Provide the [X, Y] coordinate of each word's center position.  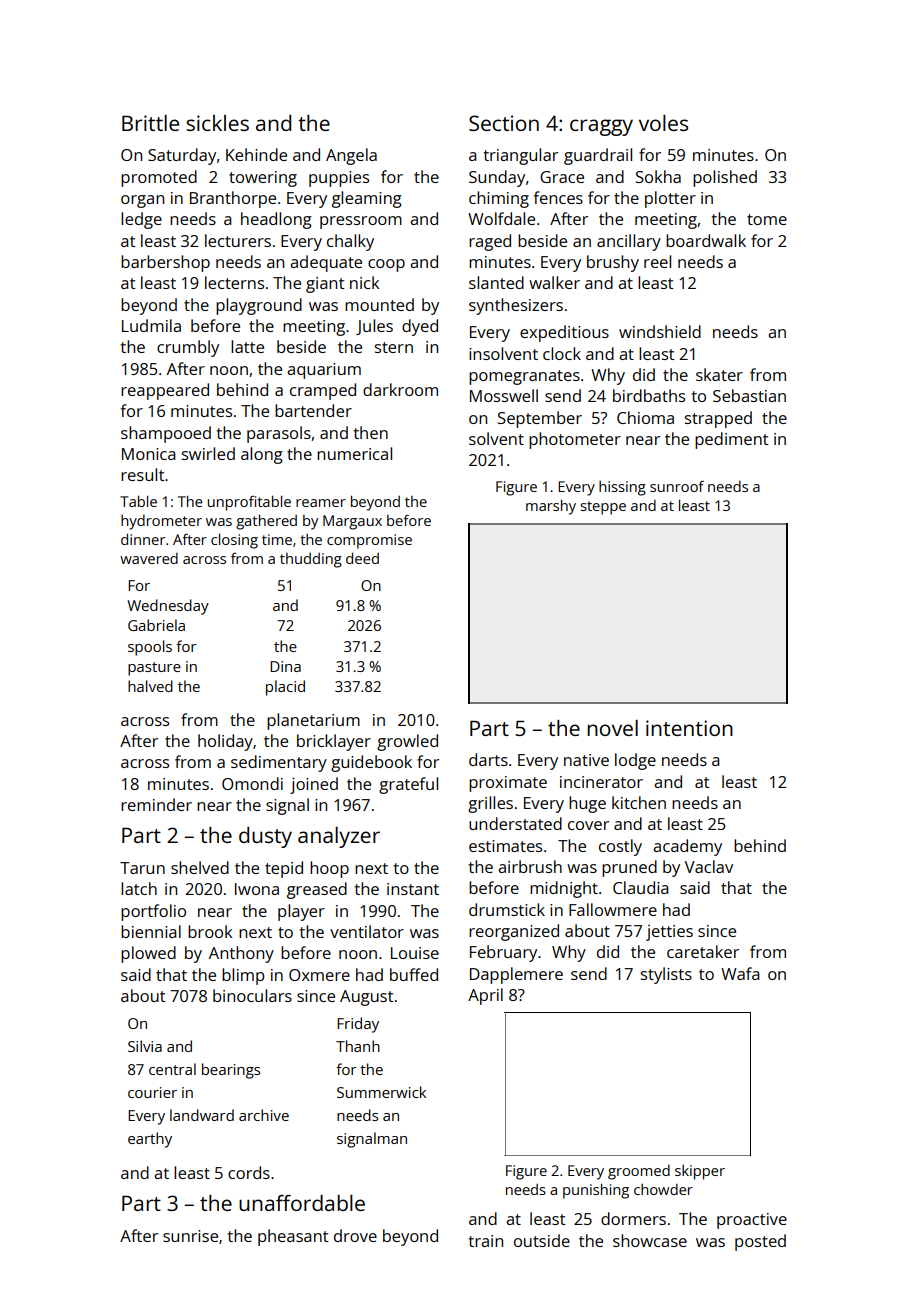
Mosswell [504, 395]
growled [407, 742]
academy [687, 847]
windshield [660, 331]
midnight [564, 889]
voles [663, 123]
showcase [650, 1240]
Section [504, 123]
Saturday [182, 156]
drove [355, 1235]
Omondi [252, 783]
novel [612, 728]
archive [264, 1115]
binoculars [252, 995]
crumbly [188, 348]
